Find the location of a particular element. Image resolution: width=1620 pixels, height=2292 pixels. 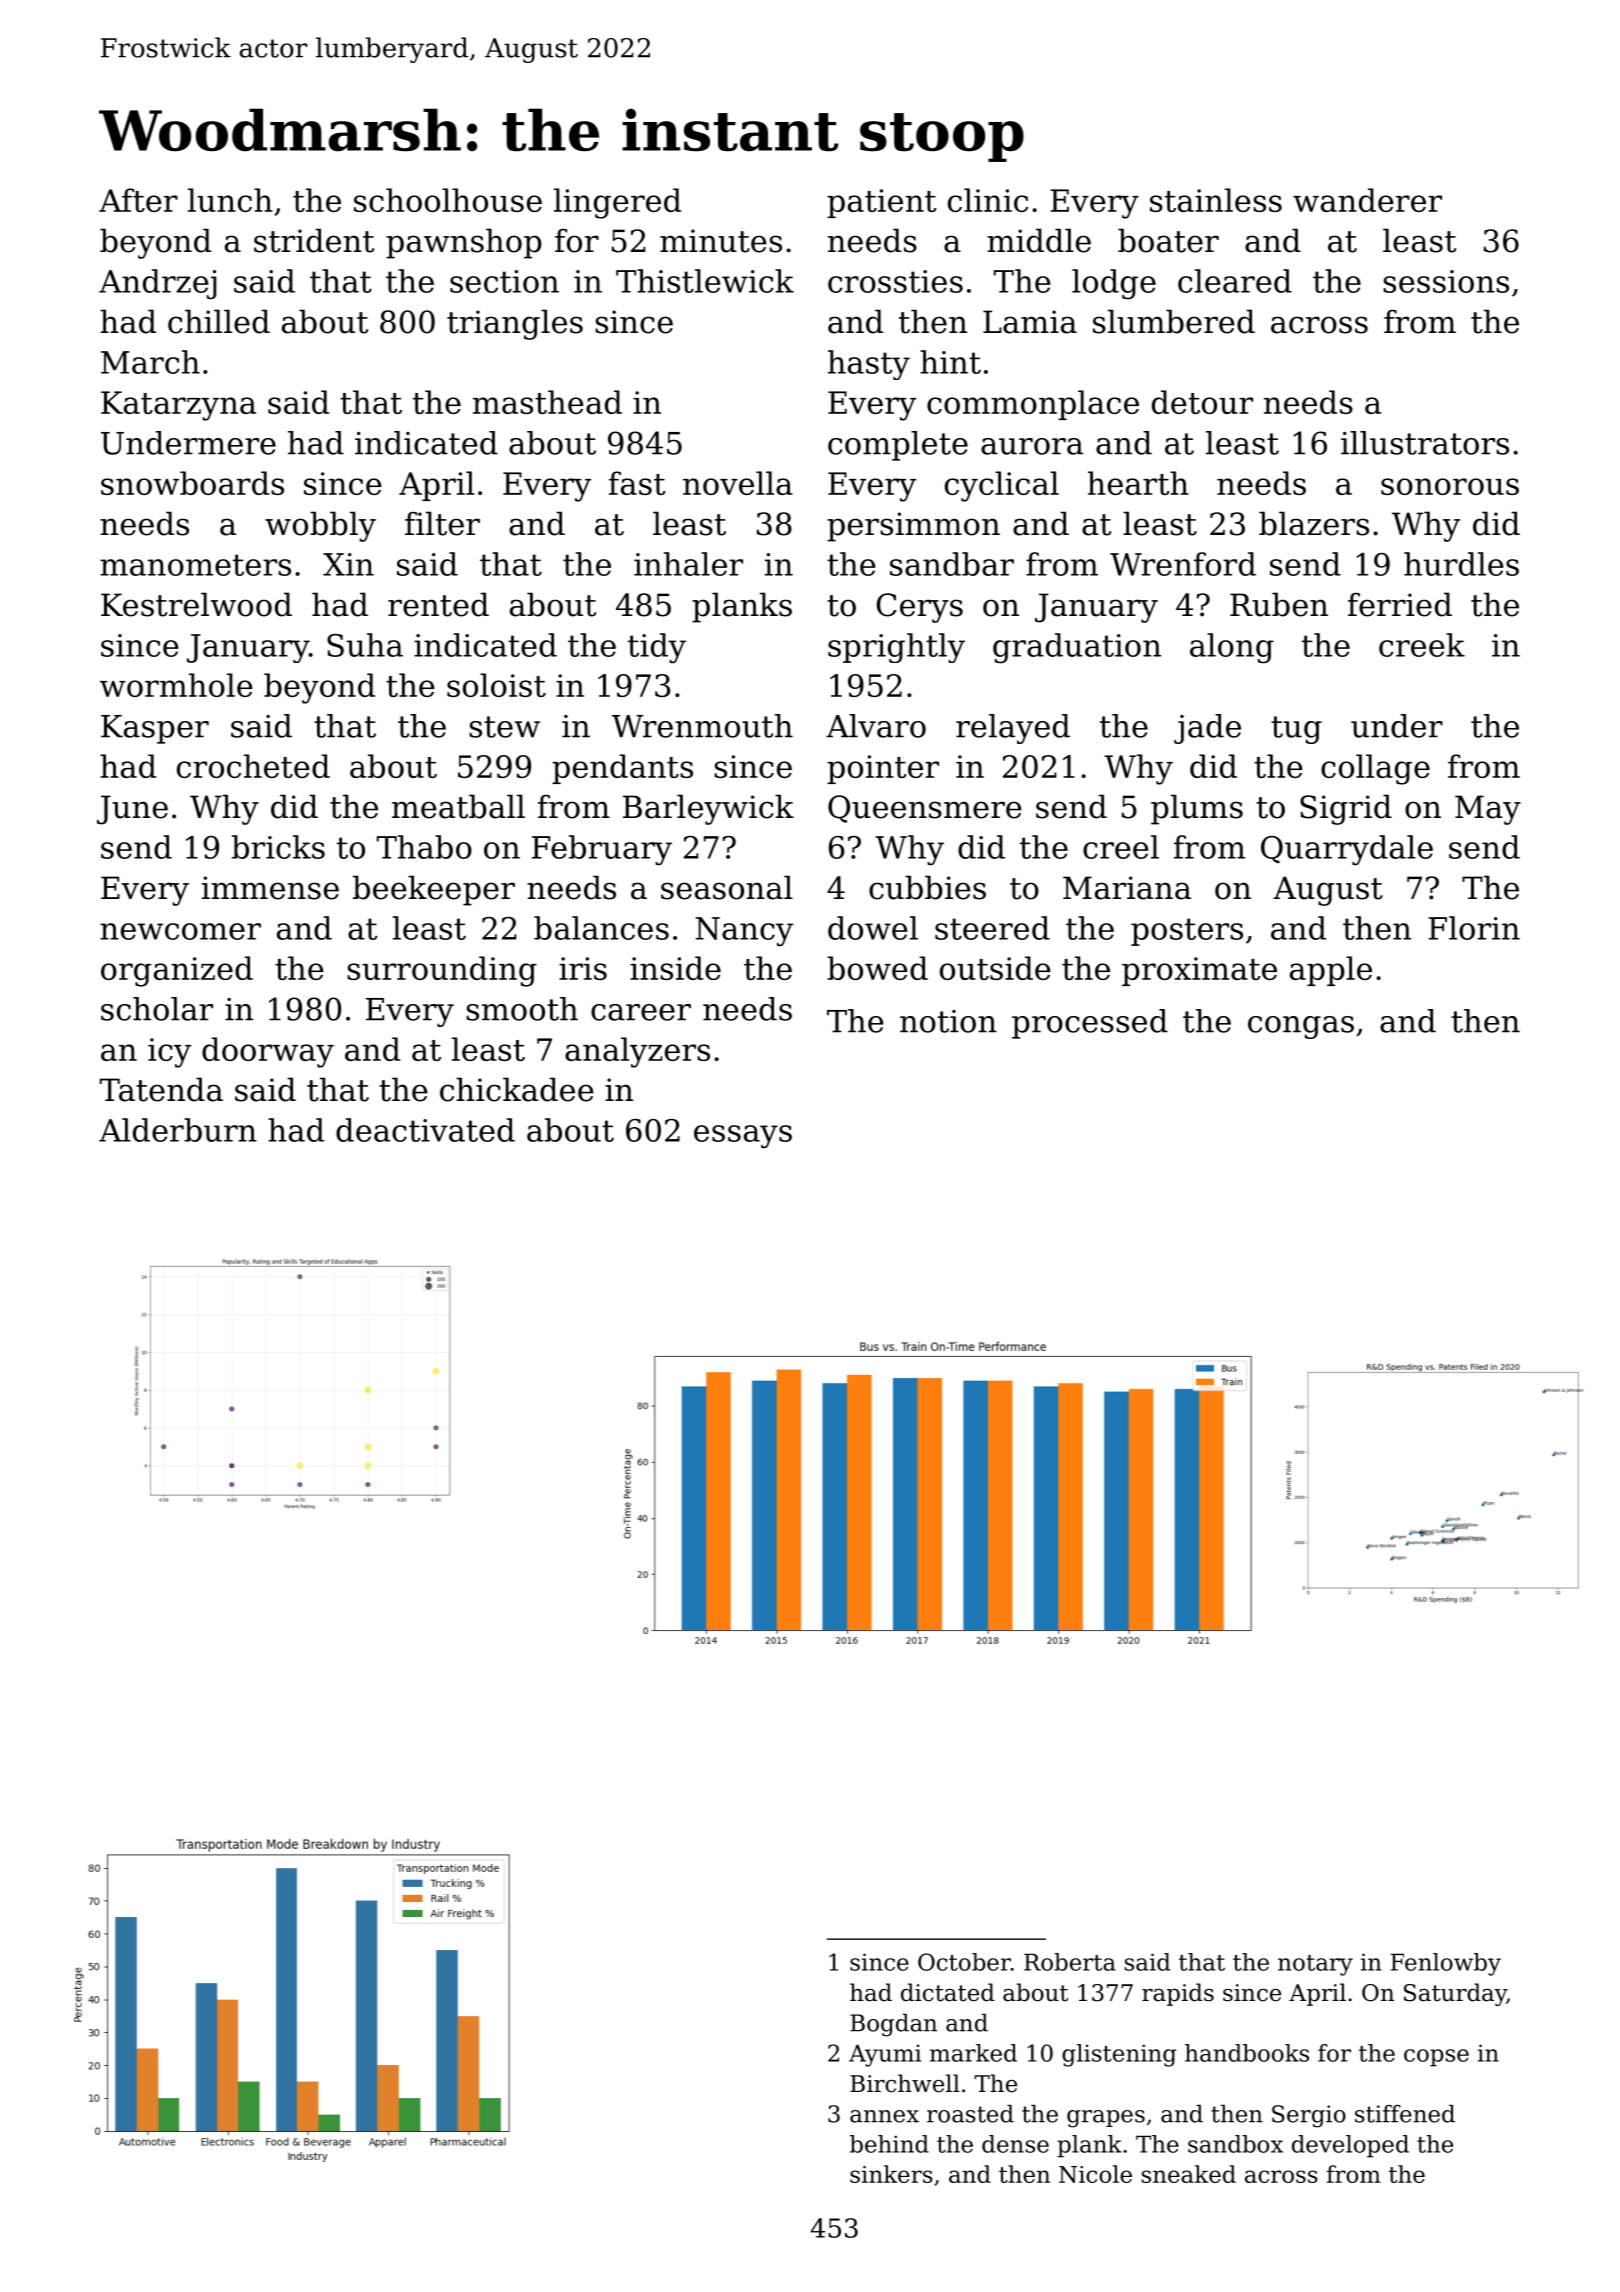

congas is located at coordinates (1301, 1027).
